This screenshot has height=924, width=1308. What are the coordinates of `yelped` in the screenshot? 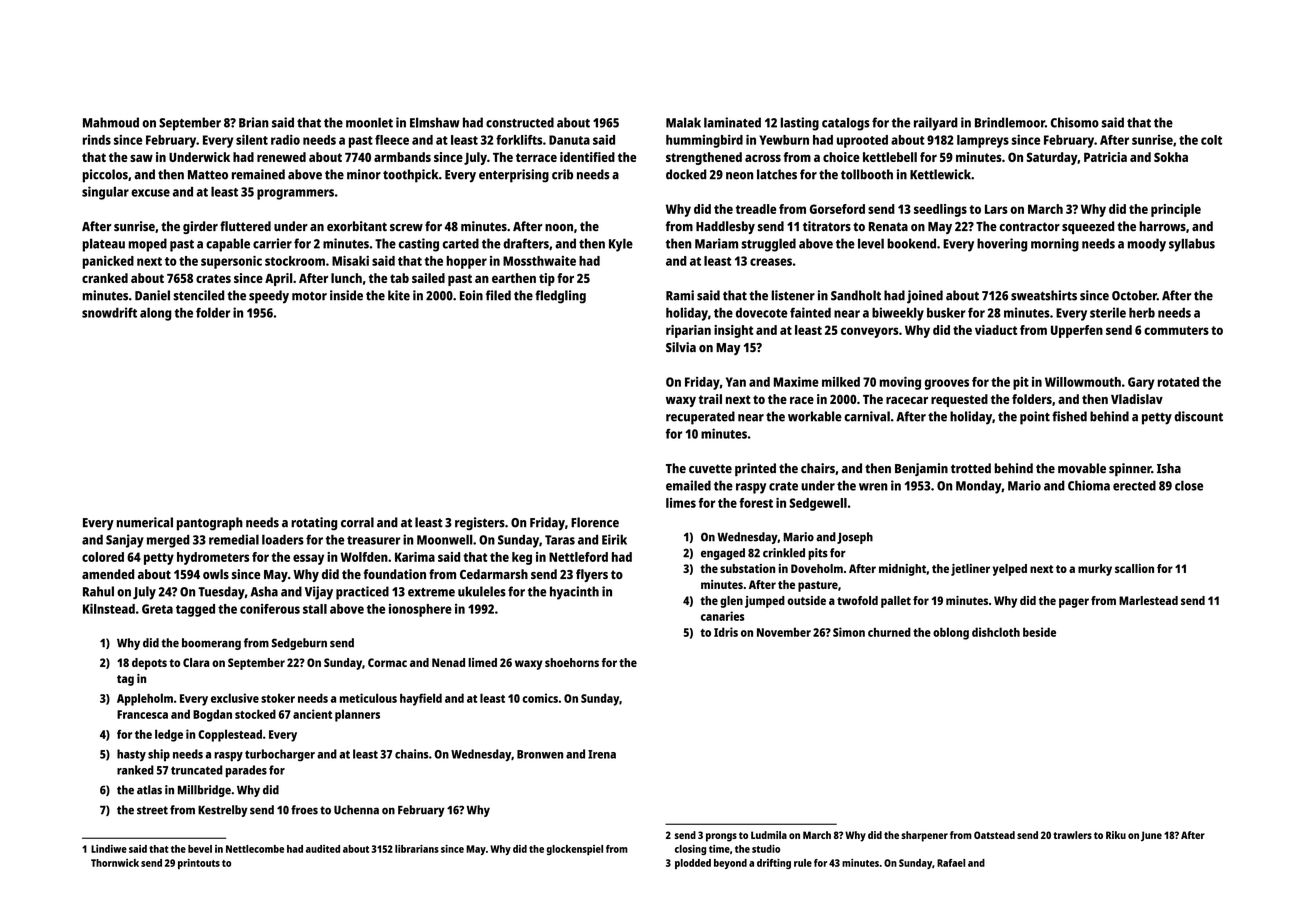 It's located at (1010, 570).
